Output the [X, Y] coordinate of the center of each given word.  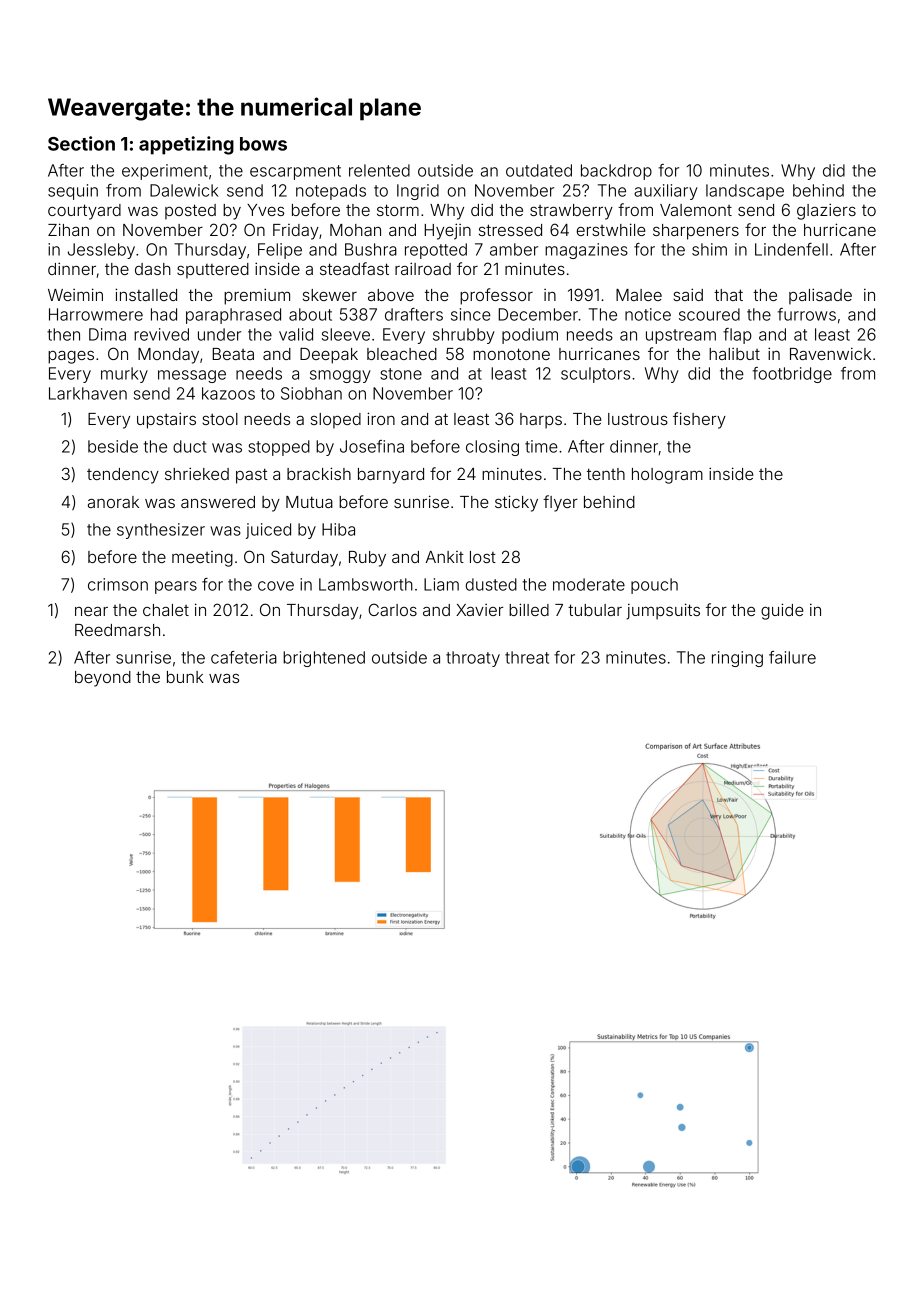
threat [527, 657]
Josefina [372, 446]
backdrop [616, 172]
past [251, 476]
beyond [103, 679]
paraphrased [233, 316]
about [310, 314]
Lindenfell [791, 249]
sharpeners [696, 232]
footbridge [792, 375]
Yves [265, 210]
